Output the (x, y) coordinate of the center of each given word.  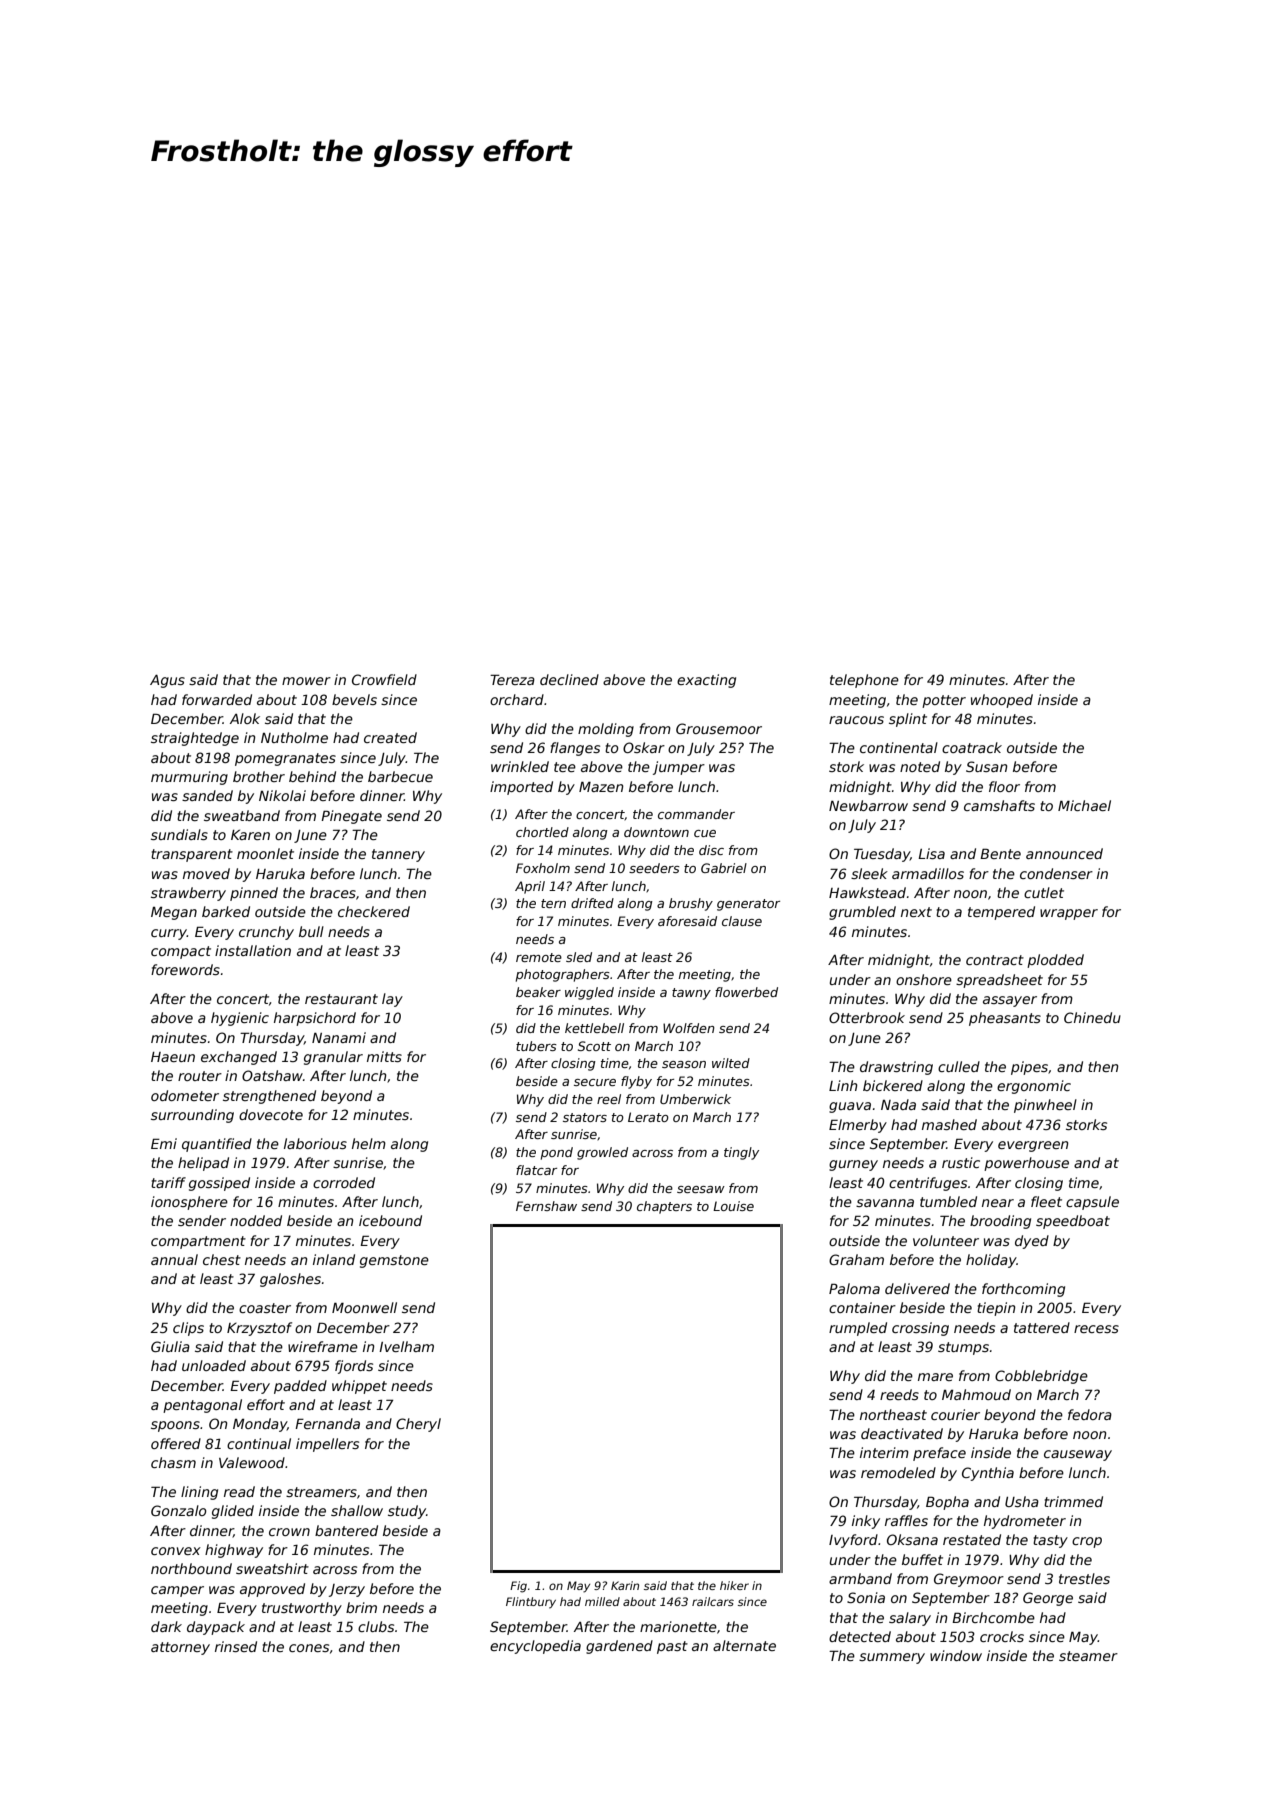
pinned (254, 894)
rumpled (858, 1329)
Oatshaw (272, 1075)
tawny (691, 994)
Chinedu (1092, 1017)
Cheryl (418, 1425)
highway (234, 1551)
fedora (1090, 1414)
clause (742, 921)
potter (944, 701)
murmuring (189, 778)
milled (602, 1601)
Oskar (644, 747)
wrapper (1069, 914)
